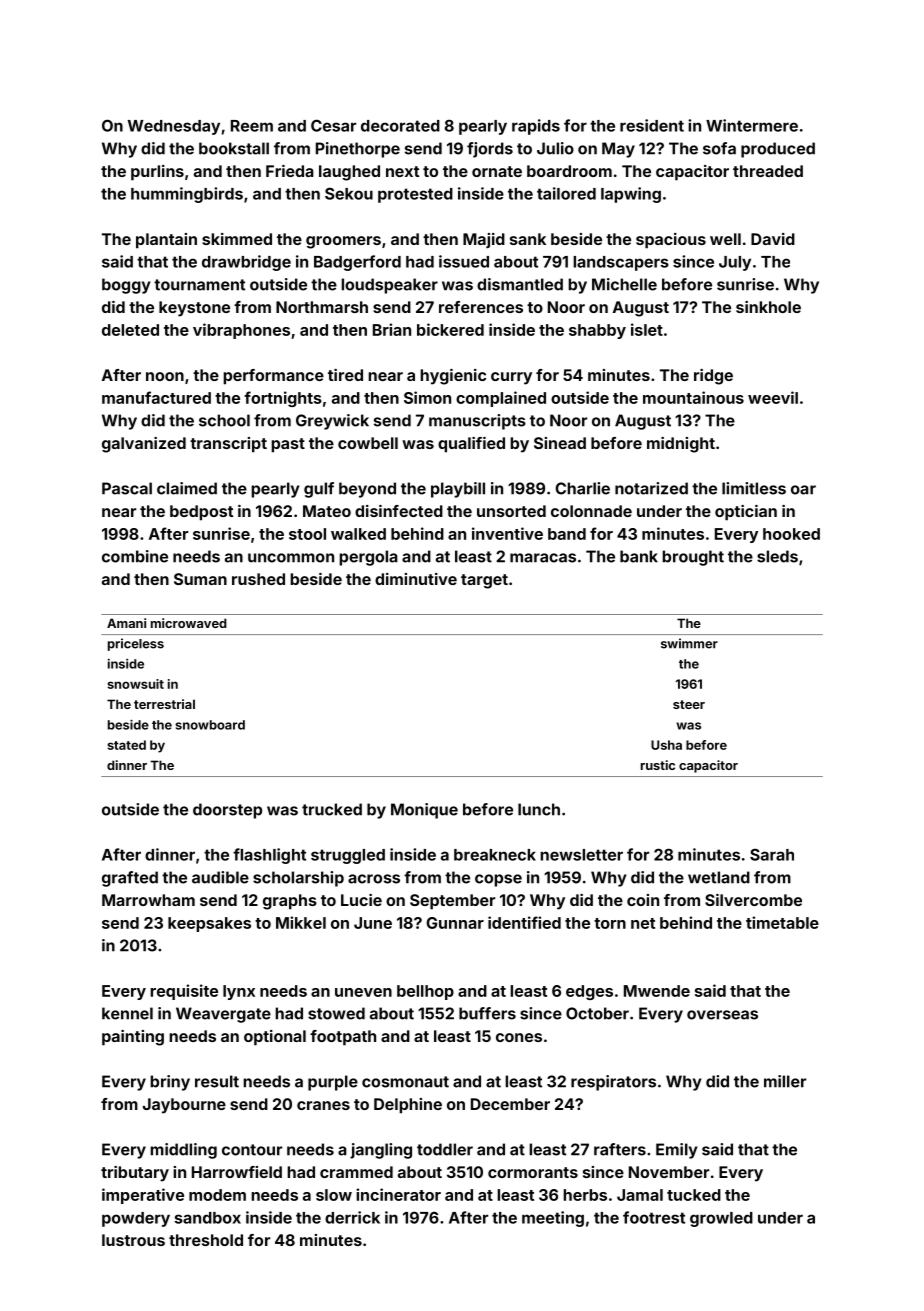 This screenshot has height=1311, width=924. I want to click on manuscripts, so click(477, 422).
